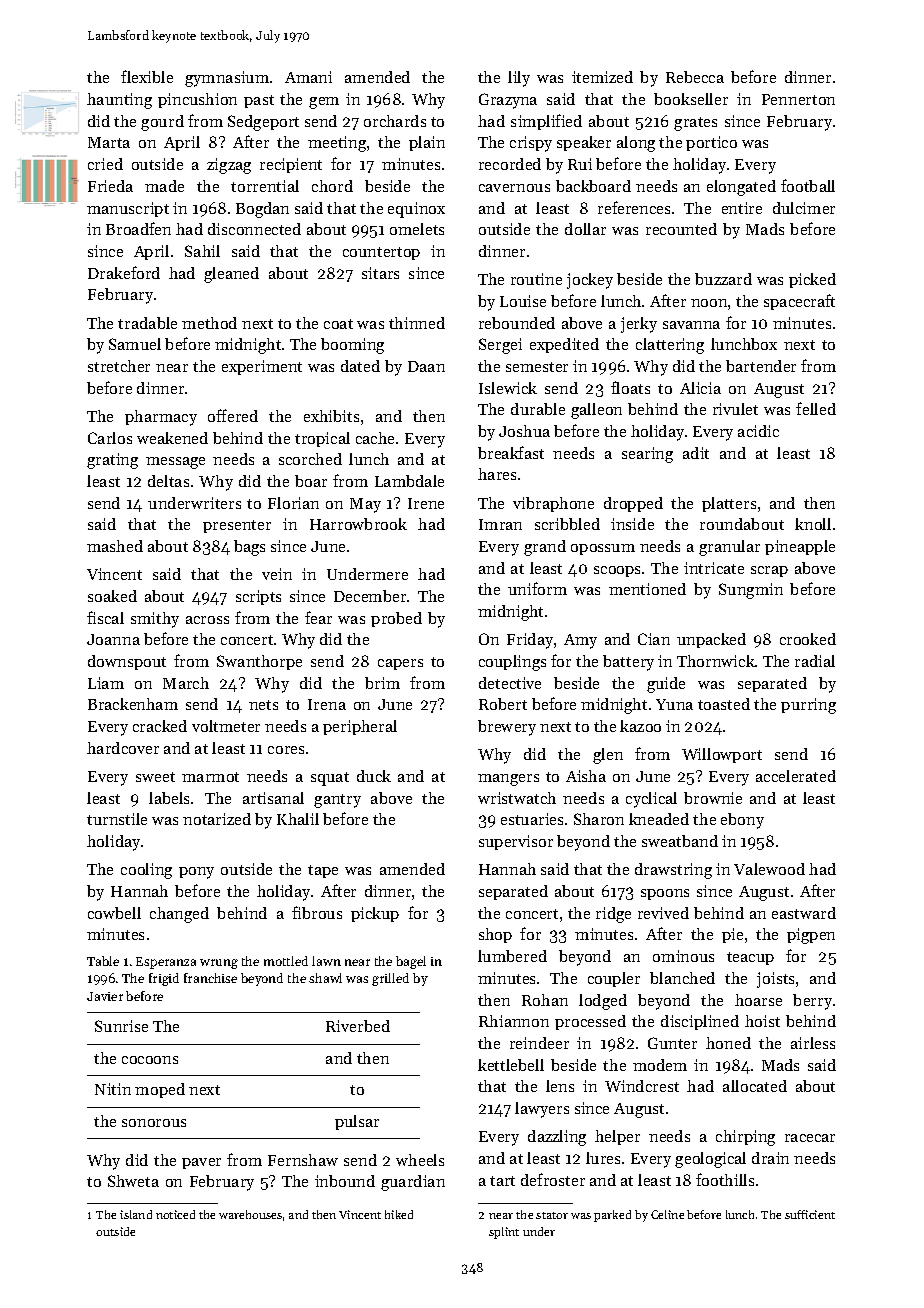 The height and width of the document is (1308, 924). I want to click on cracked, so click(160, 726).
